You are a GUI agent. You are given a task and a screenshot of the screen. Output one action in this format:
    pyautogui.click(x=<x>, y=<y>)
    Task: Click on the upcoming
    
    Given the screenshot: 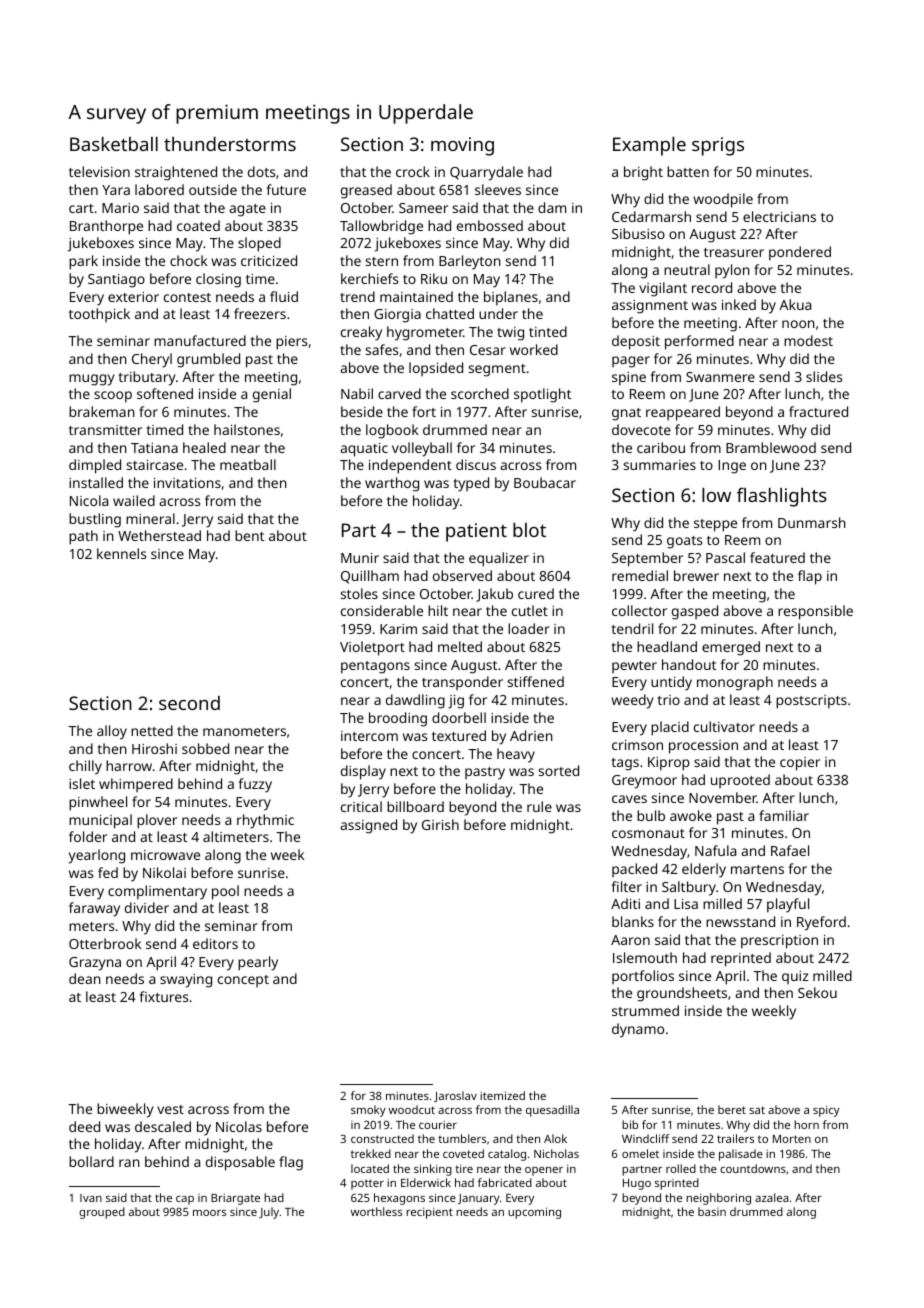 What is the action you would take?
    pyautogui.click(x=534, y=1213)
